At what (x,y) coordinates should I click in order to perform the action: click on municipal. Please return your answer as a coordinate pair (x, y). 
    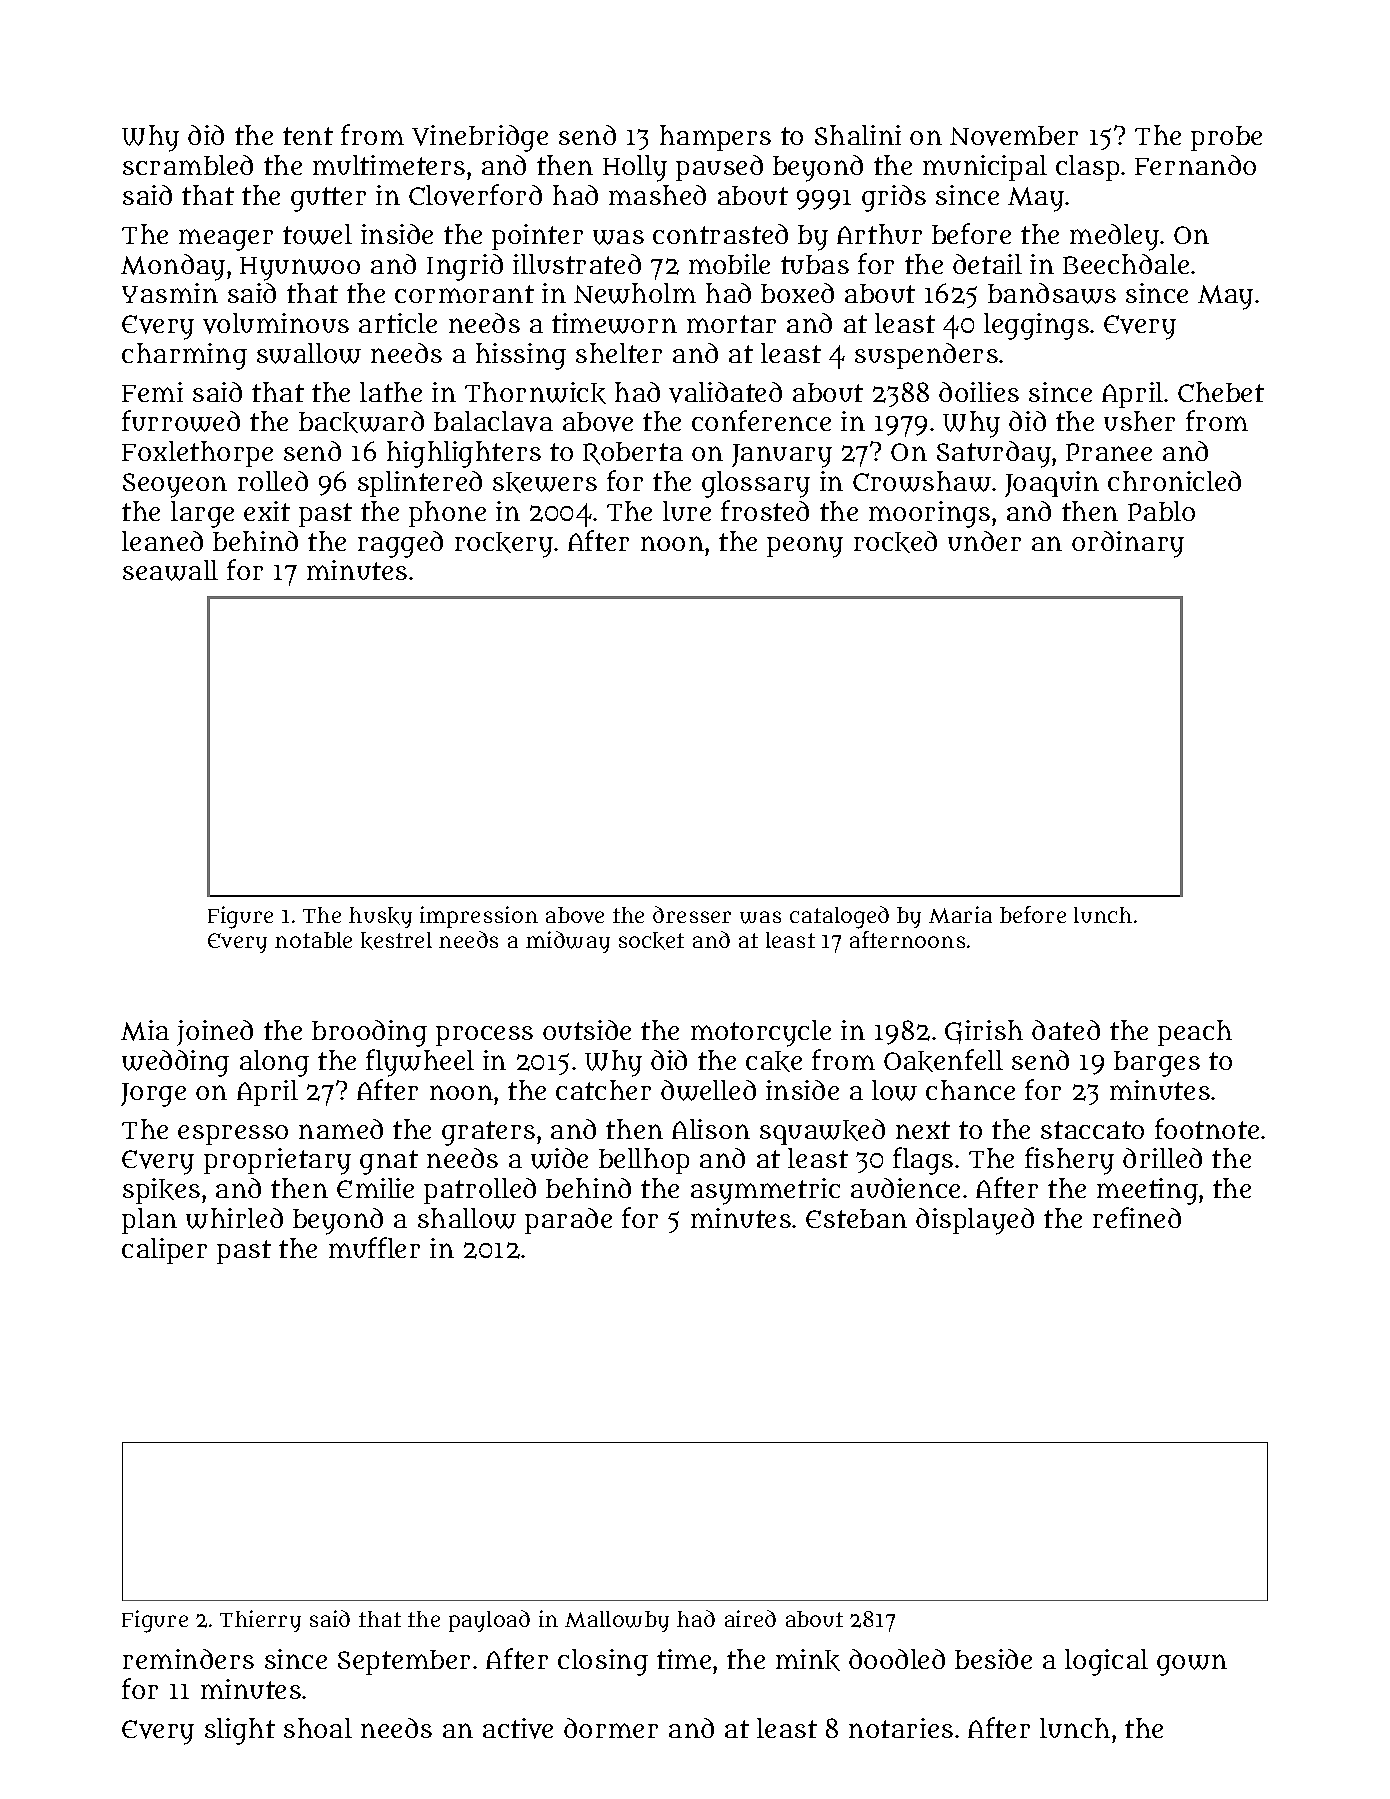
    Looking at the image, I should click on (985, 168).
